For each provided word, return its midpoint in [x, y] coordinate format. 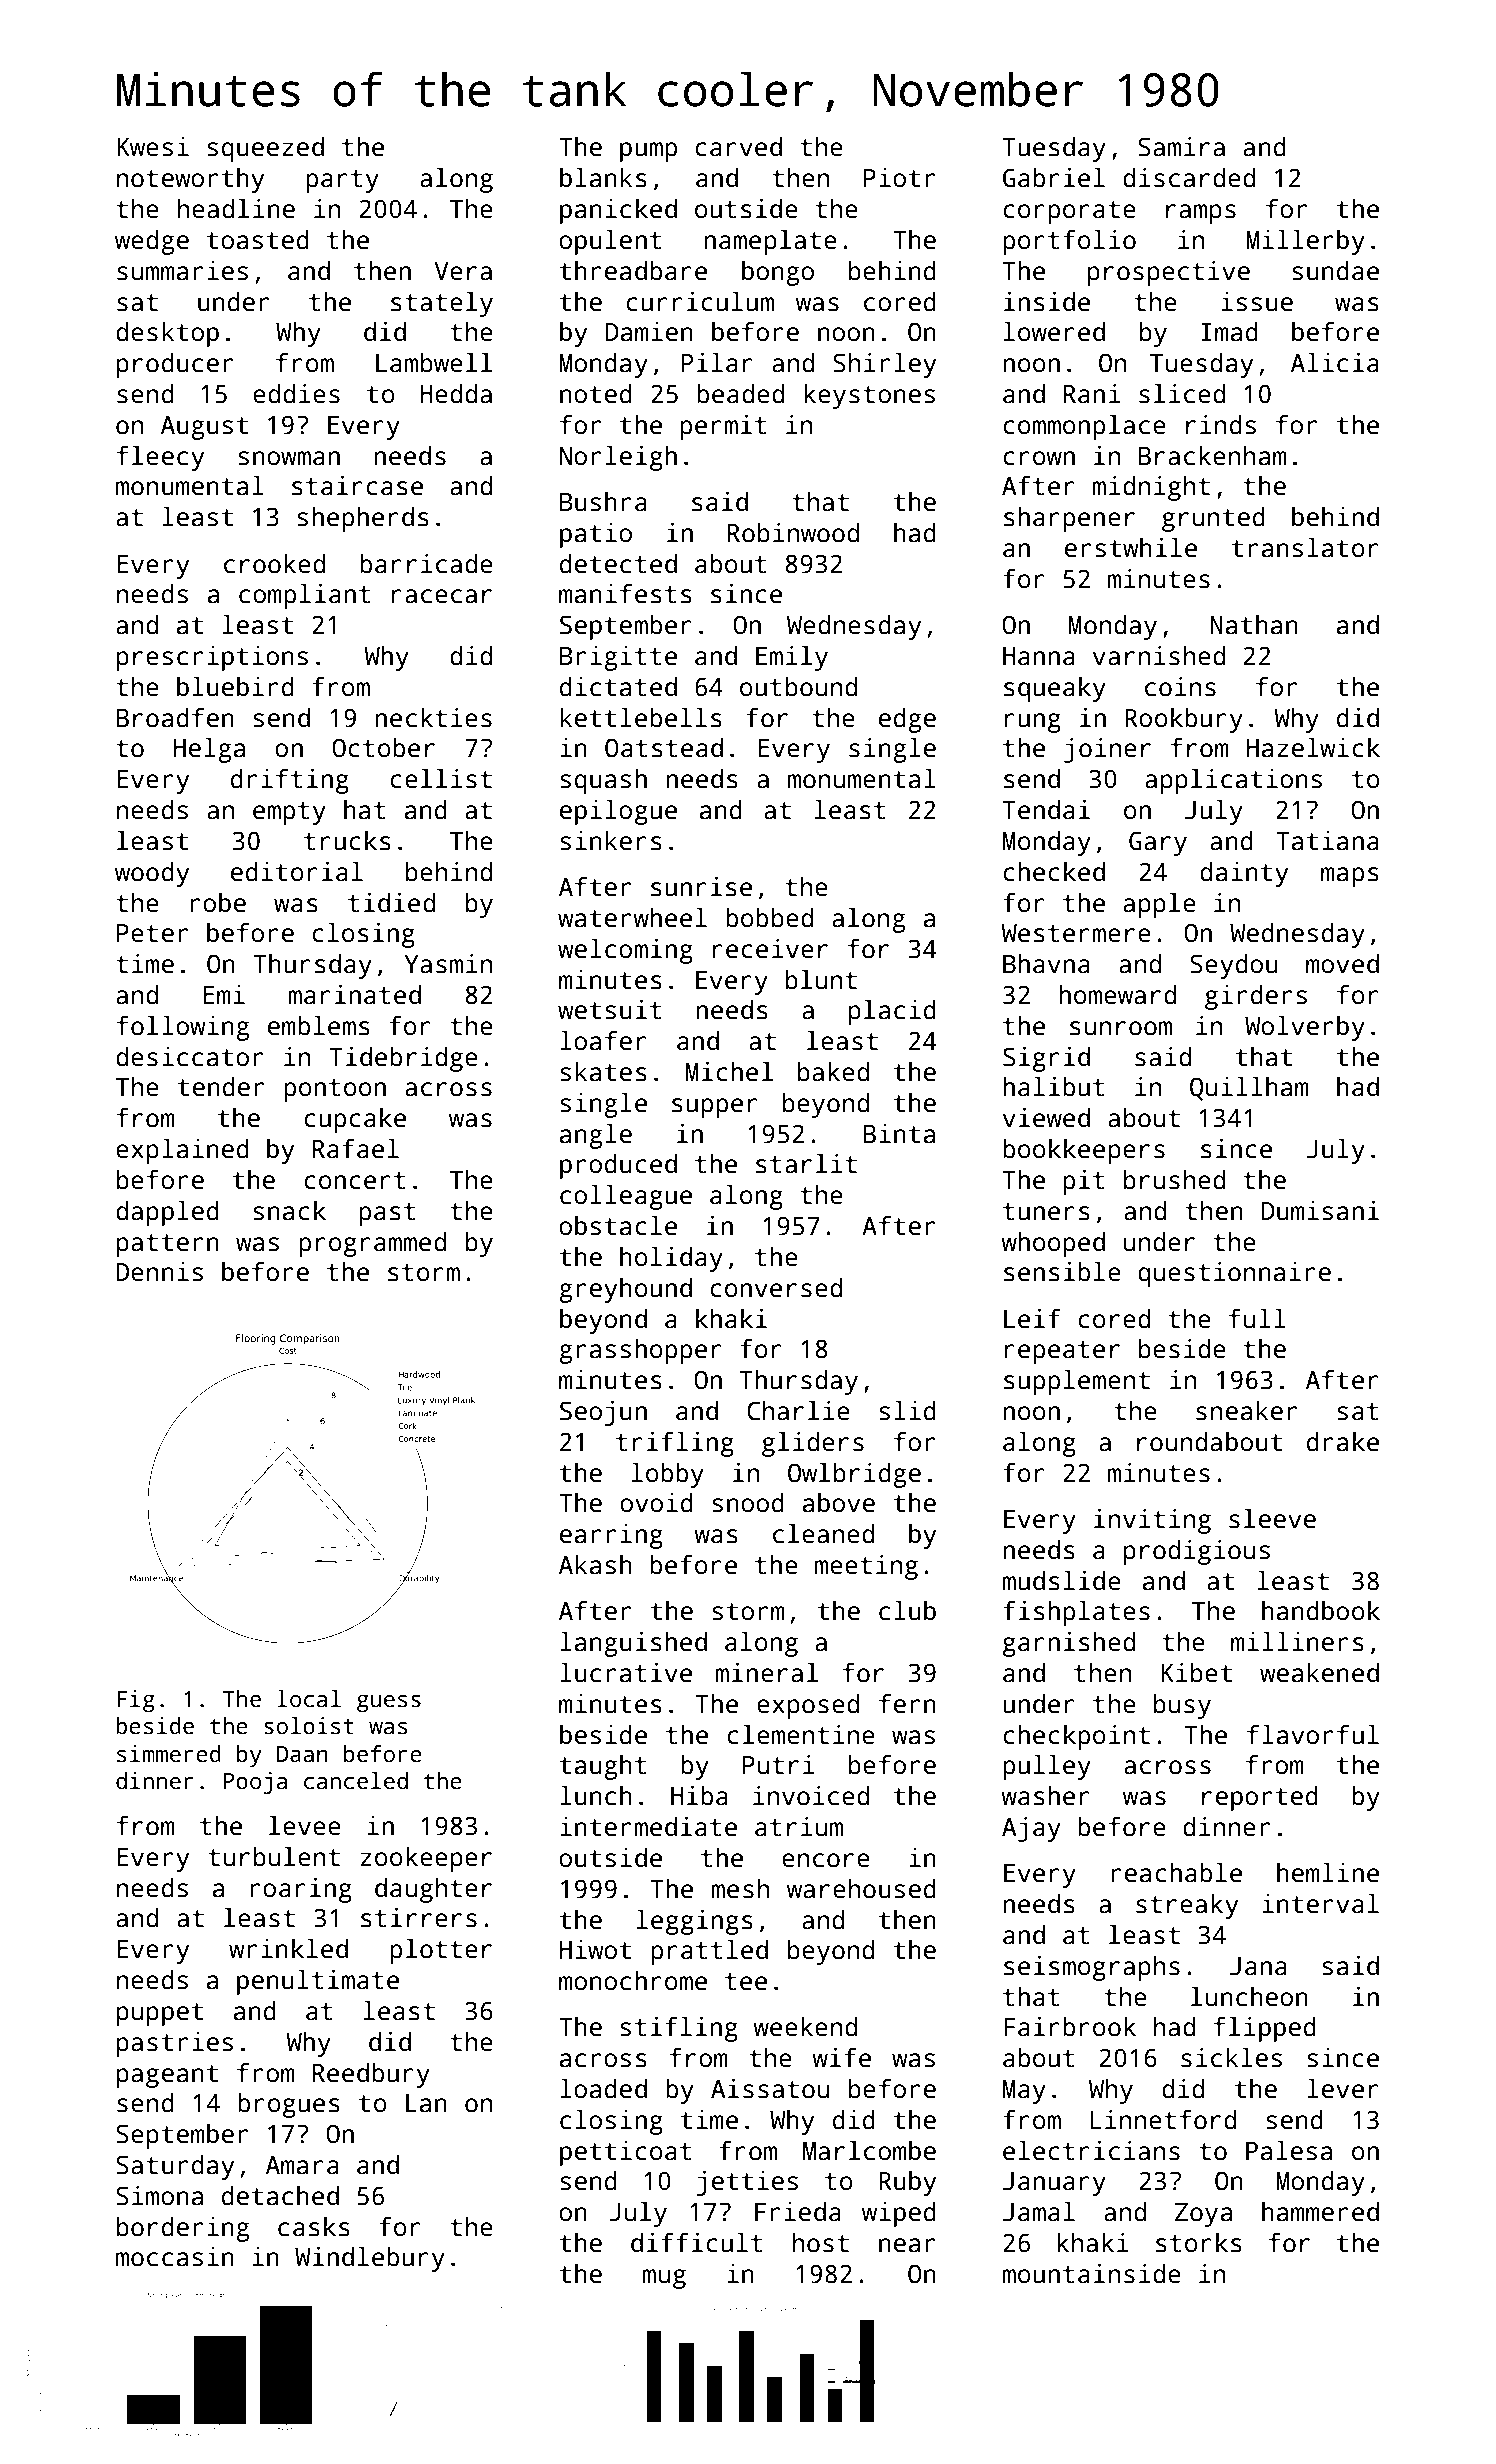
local [309, 1699]
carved [738, 147]
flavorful [1313, 1735]
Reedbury [371, 2075]
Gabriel [1054, 178]
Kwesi [153, 147]
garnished [1069, 1644]
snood [748, 1503]
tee [746, 1982]
